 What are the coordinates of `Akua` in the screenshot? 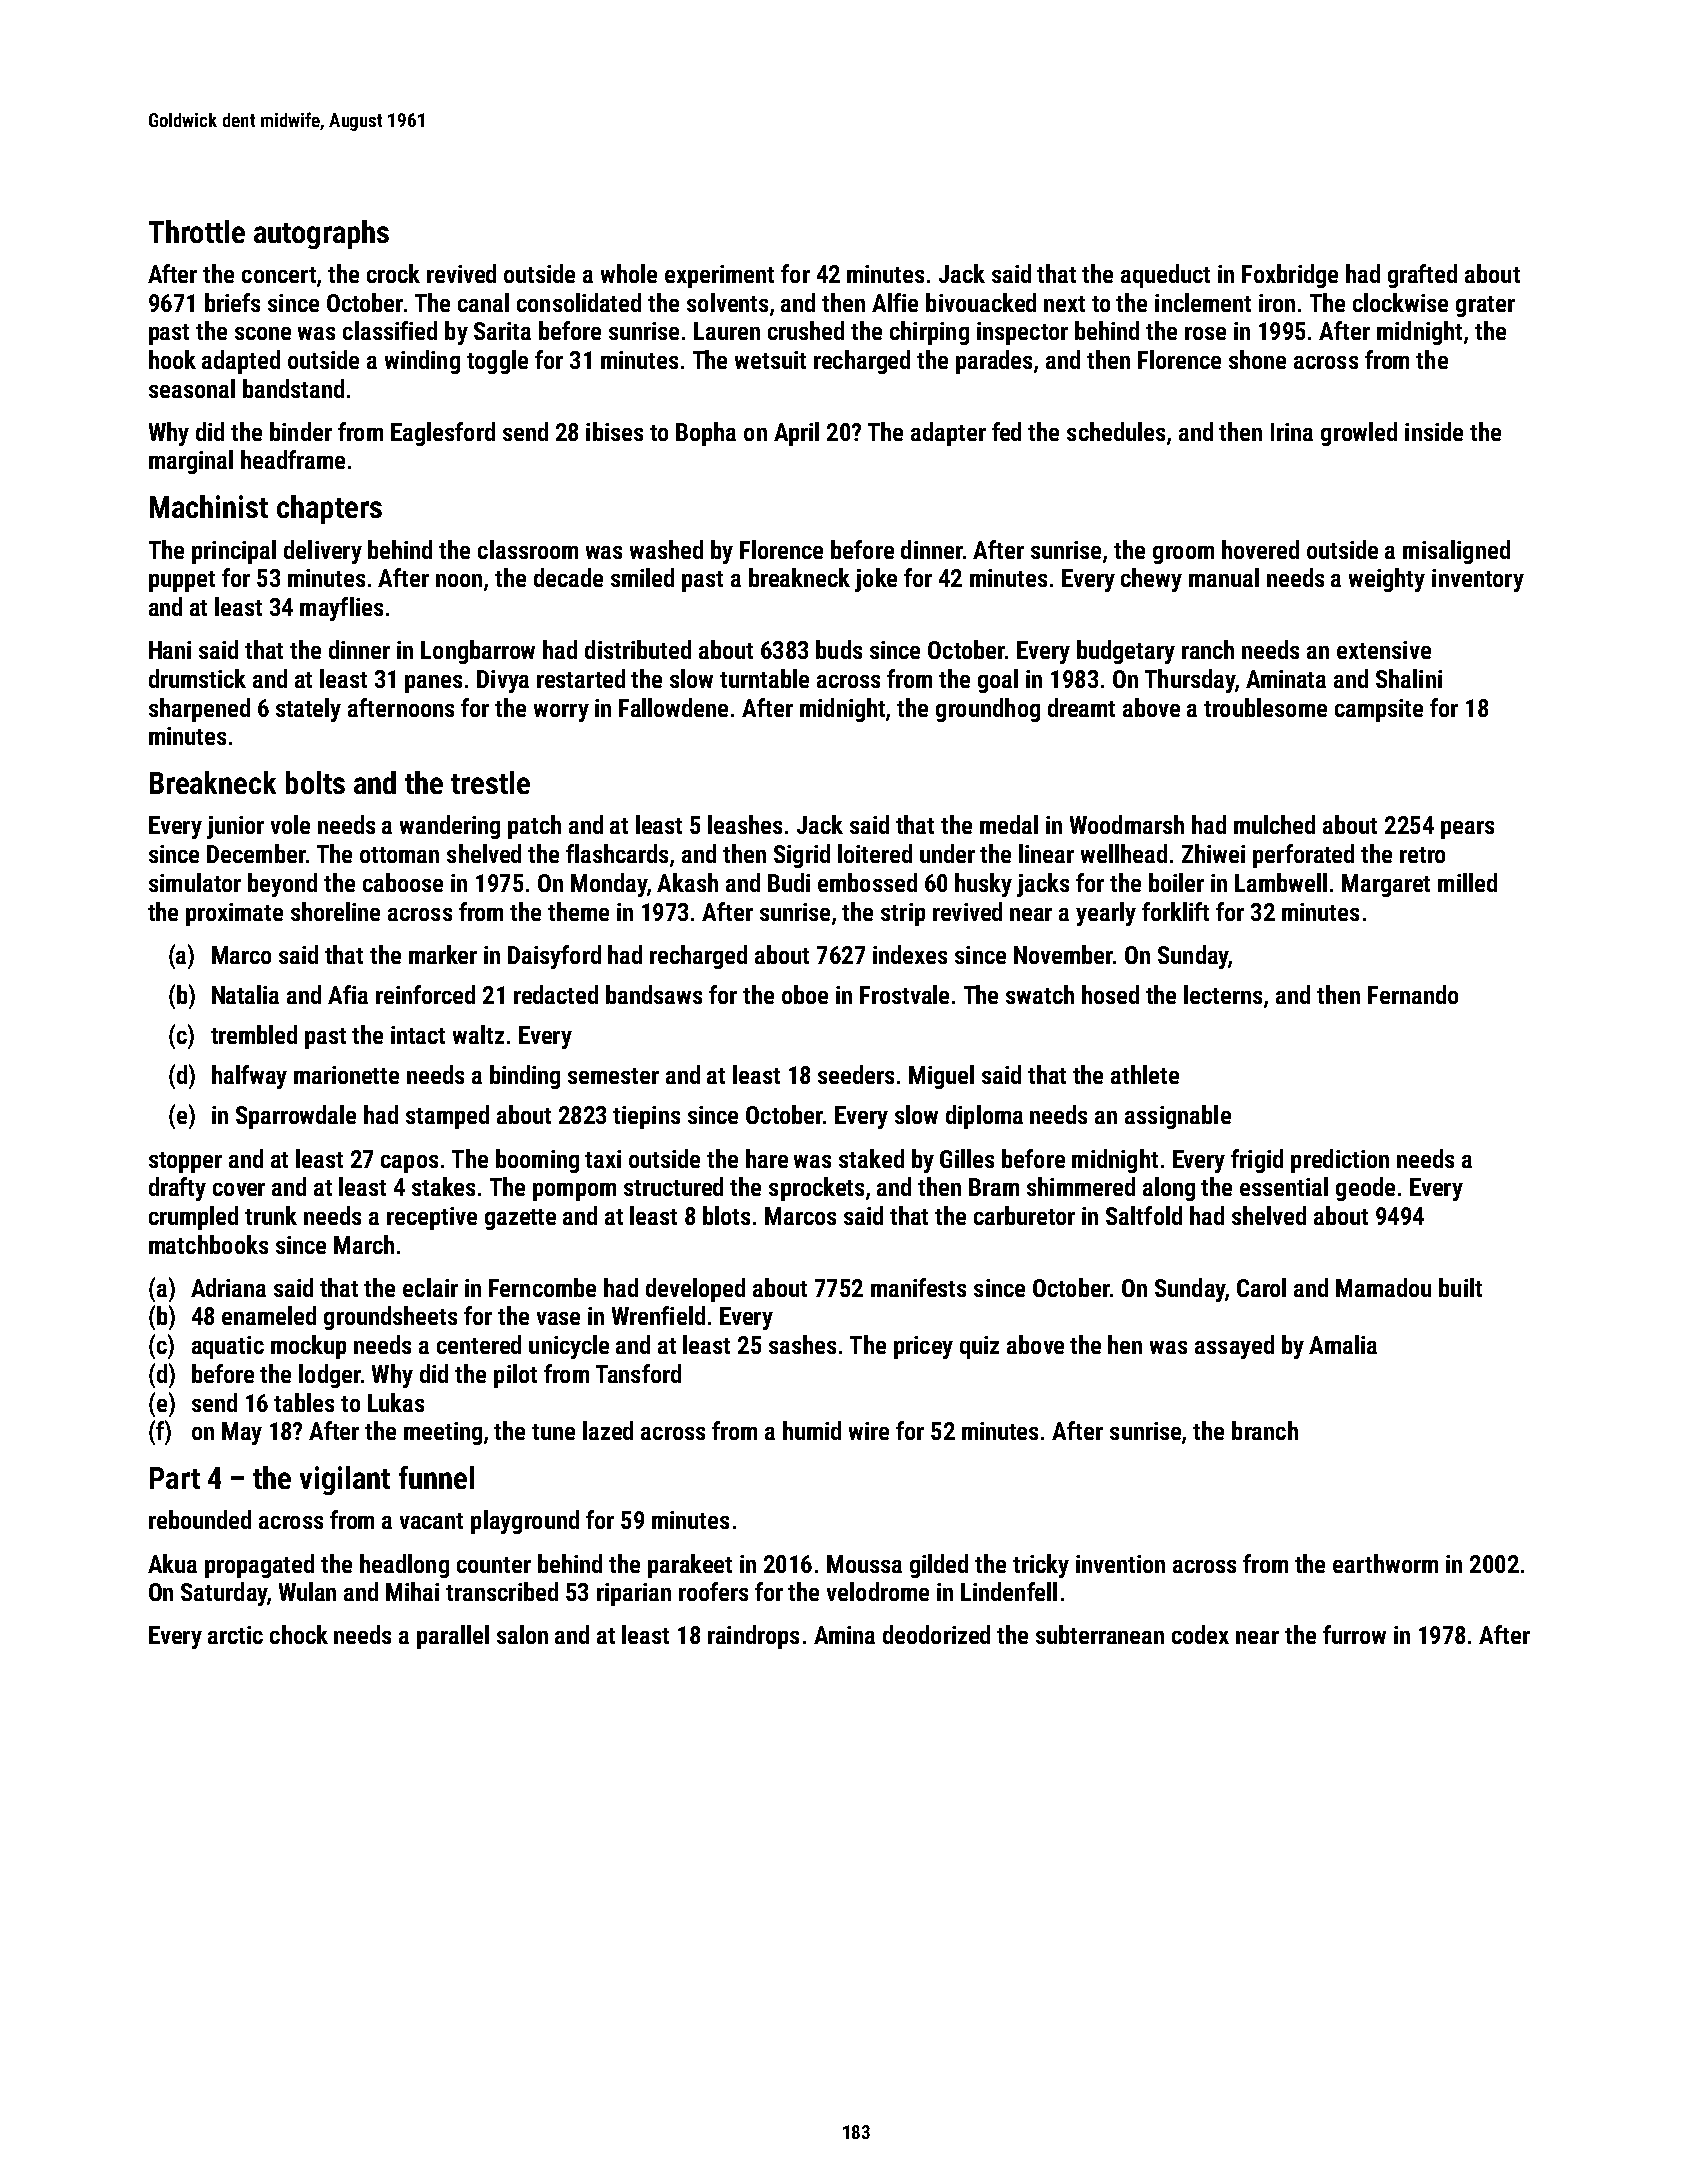 It's located at (172, 1563).
